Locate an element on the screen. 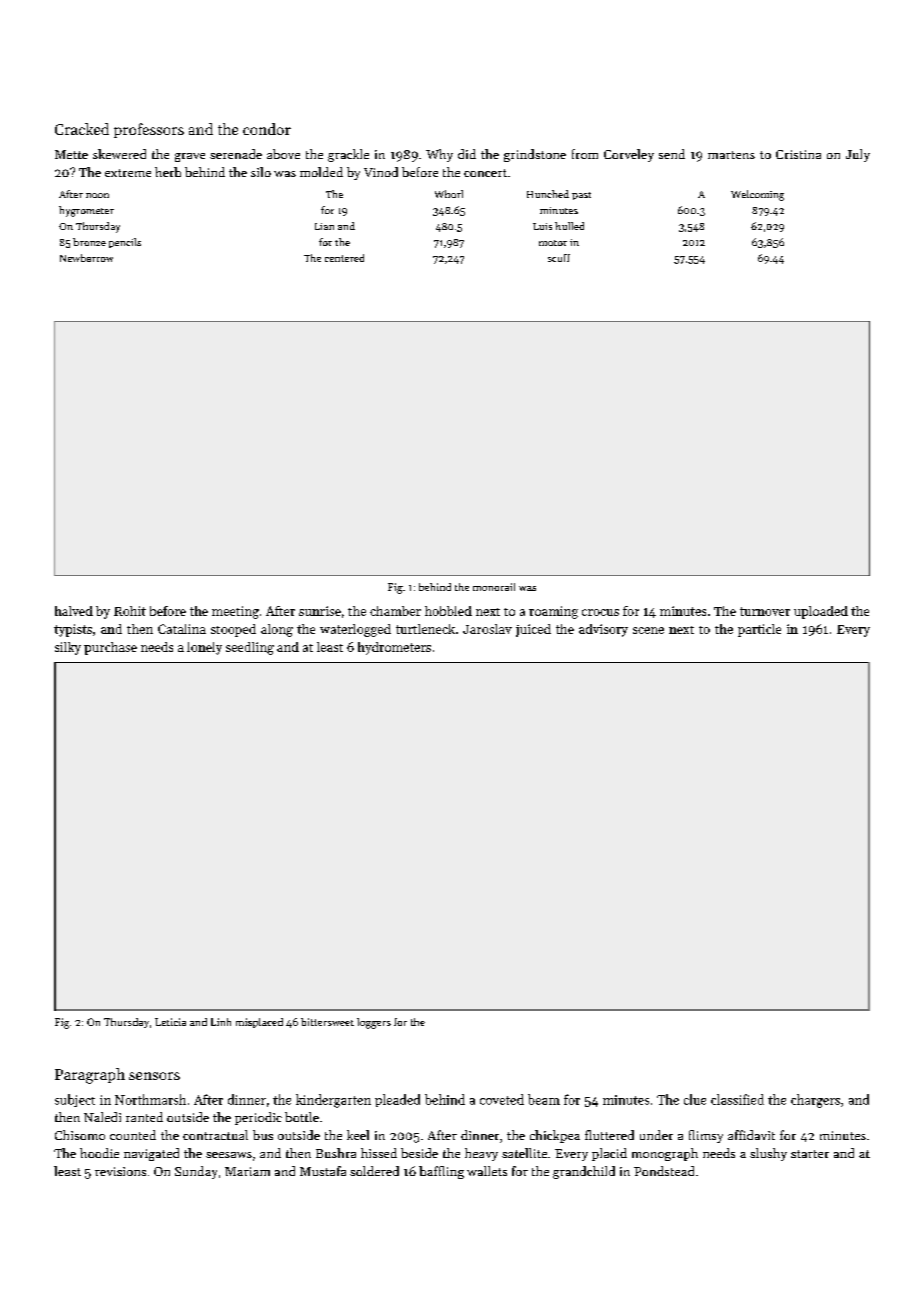 The width and height of the screenshot is (924, 1308). did is located at coordinates (467, 154).
